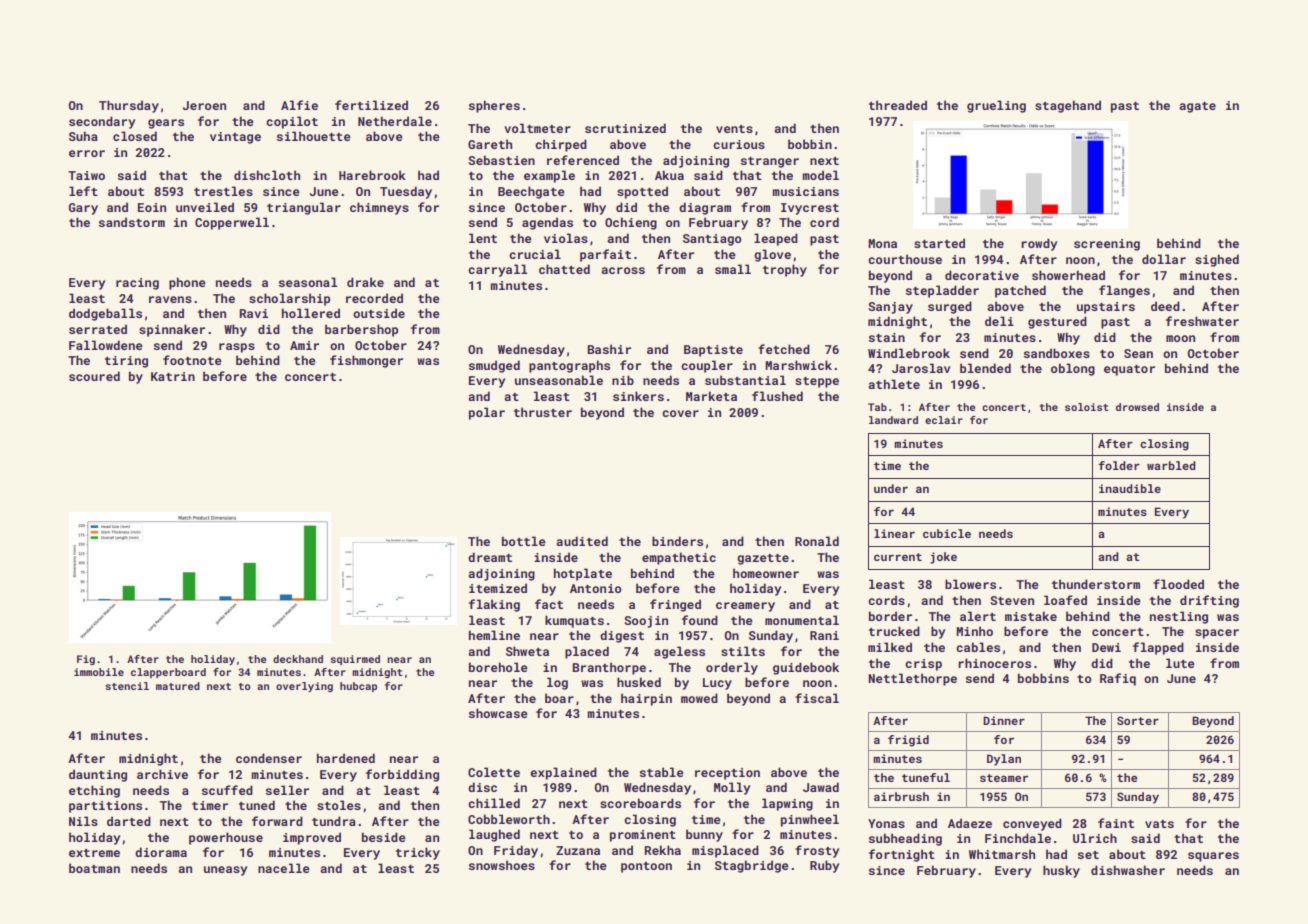  What do you see at coordinates (173, 376) in the page?
I see `Katrin` at bounding box center [173, 376].
